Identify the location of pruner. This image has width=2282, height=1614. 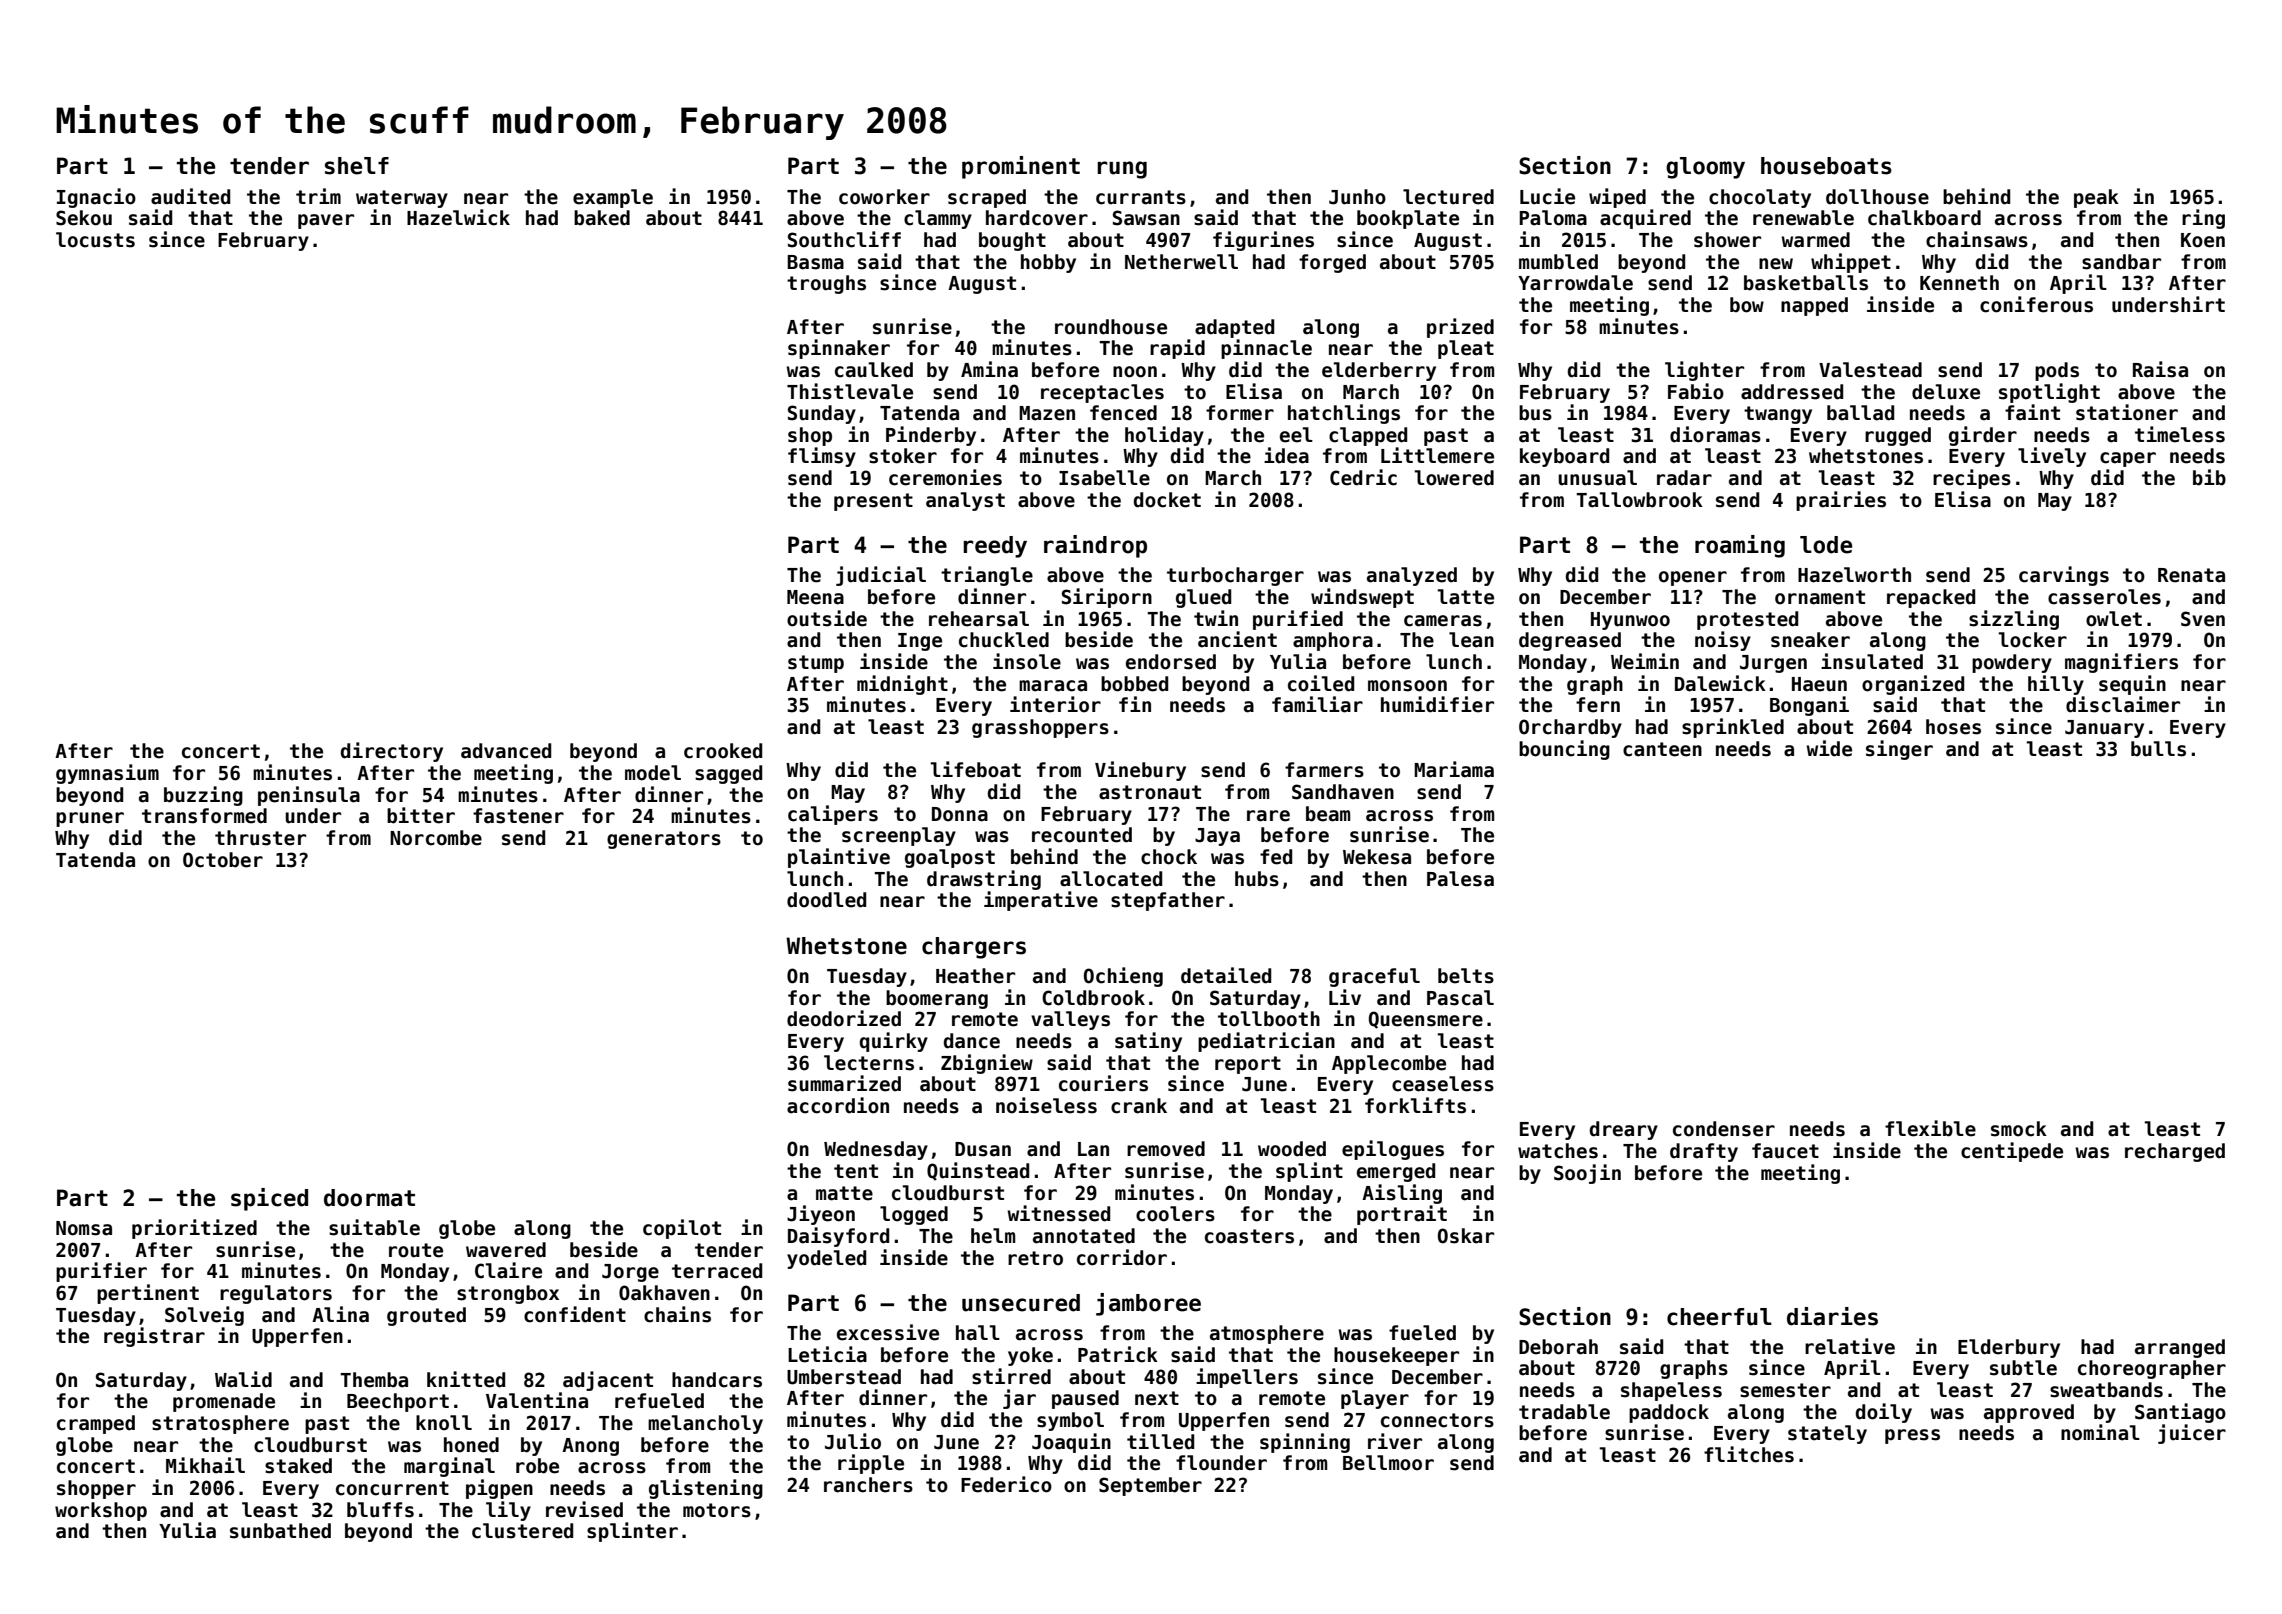
(90, 819).
